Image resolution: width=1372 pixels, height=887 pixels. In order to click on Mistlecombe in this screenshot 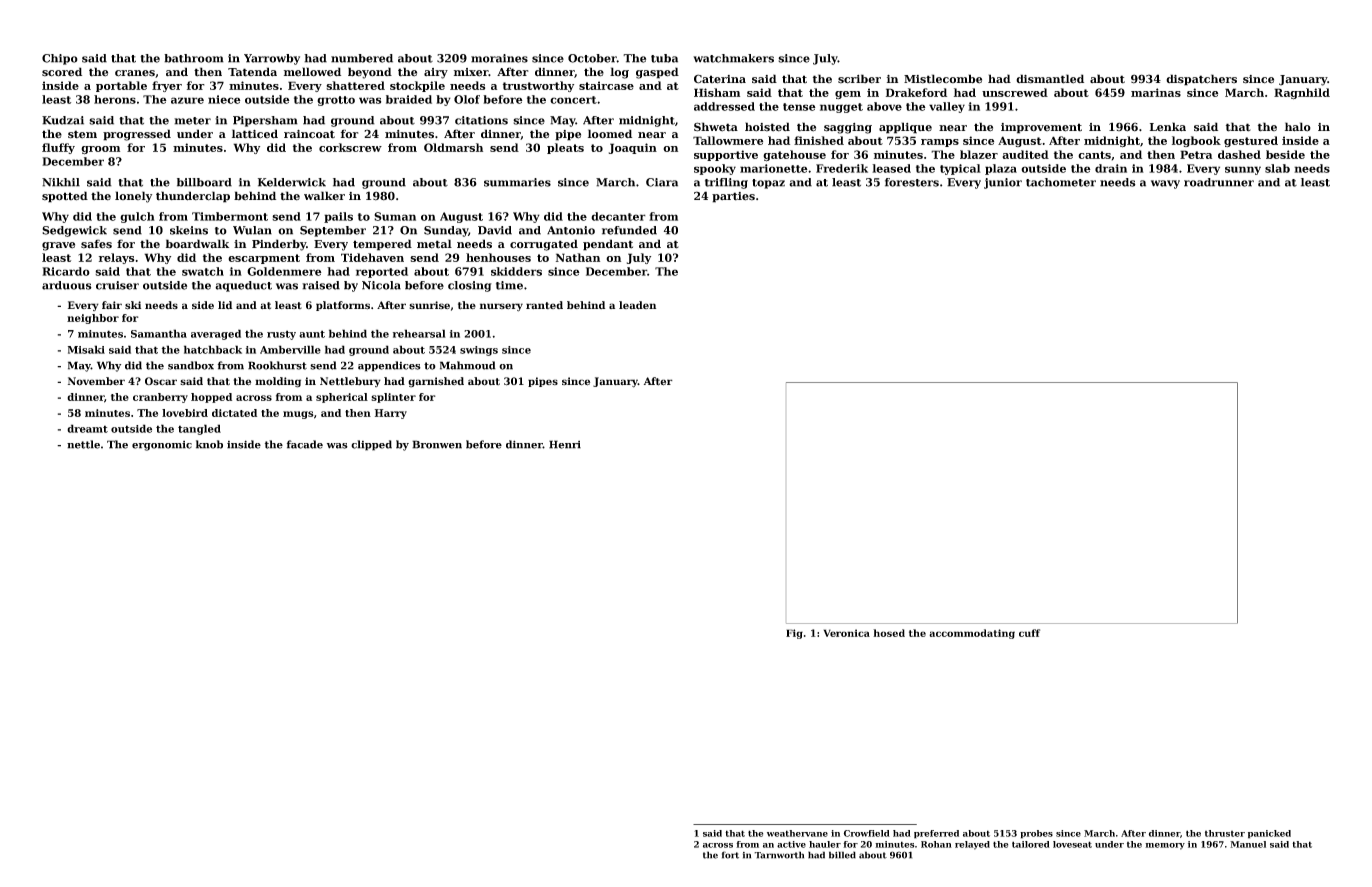, I will do `click(943, 79)`.
